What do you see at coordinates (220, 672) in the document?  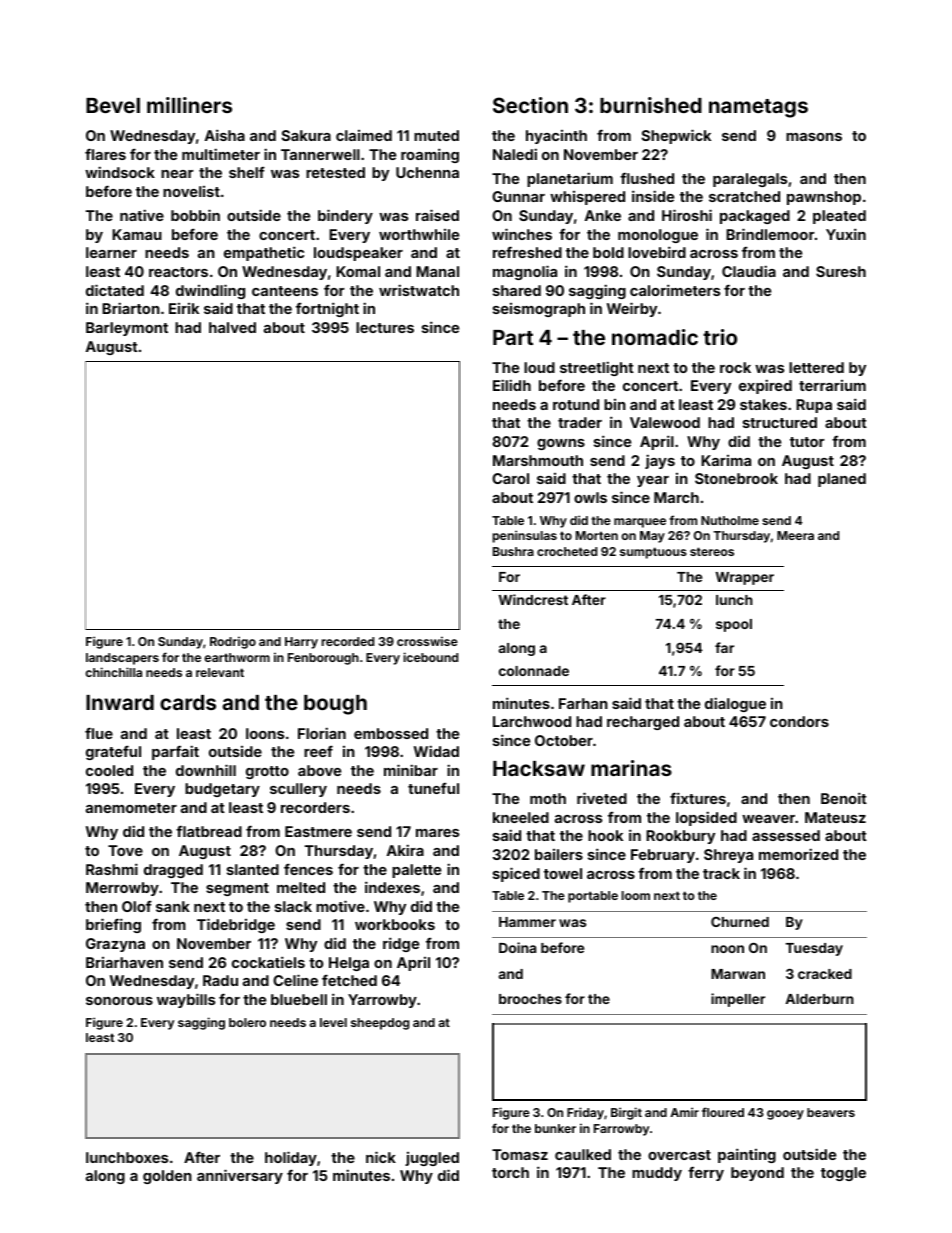 I see `relevant` at bounding box center [220, 672].
